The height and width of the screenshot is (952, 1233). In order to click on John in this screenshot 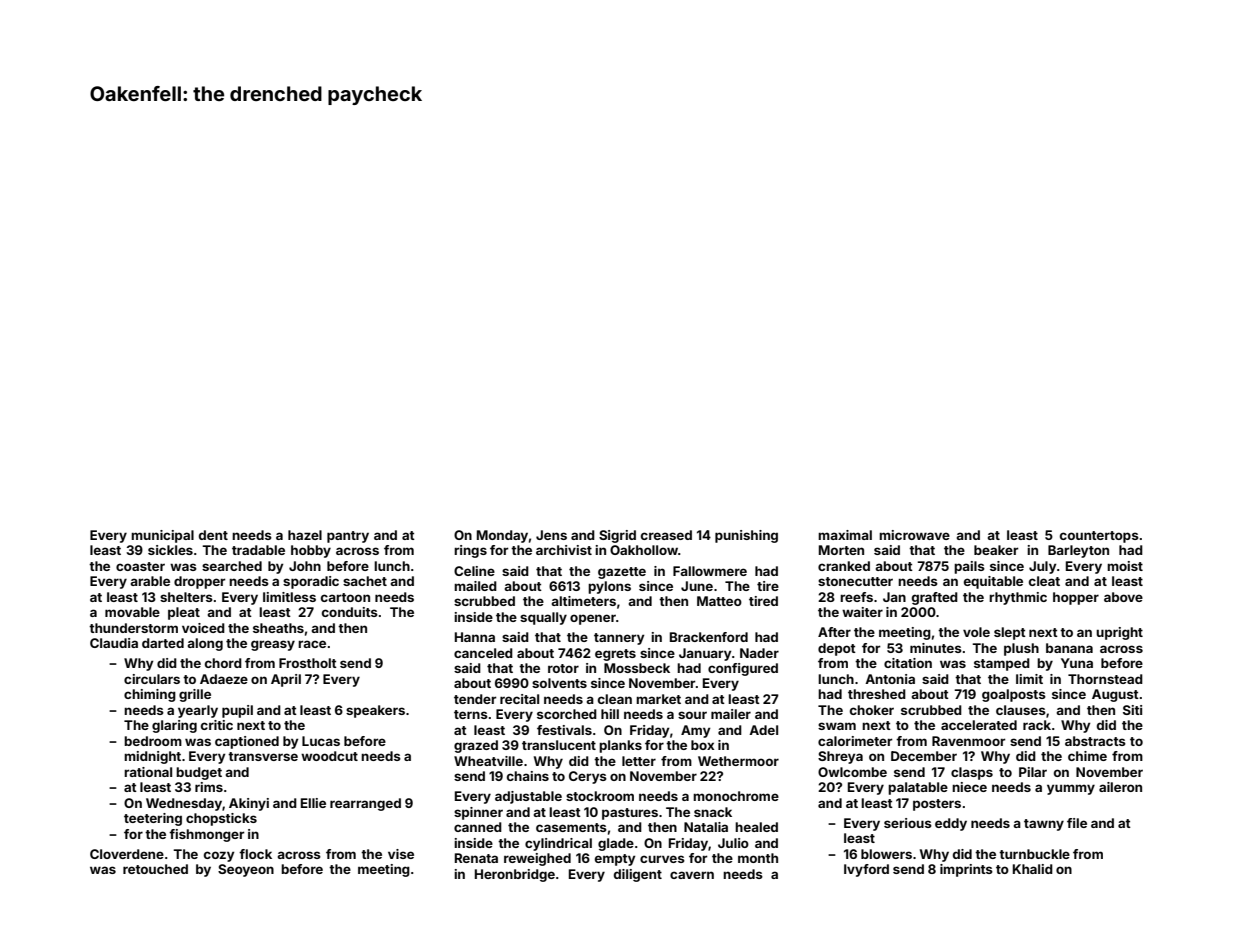, I will do `click(305, 566)`.
